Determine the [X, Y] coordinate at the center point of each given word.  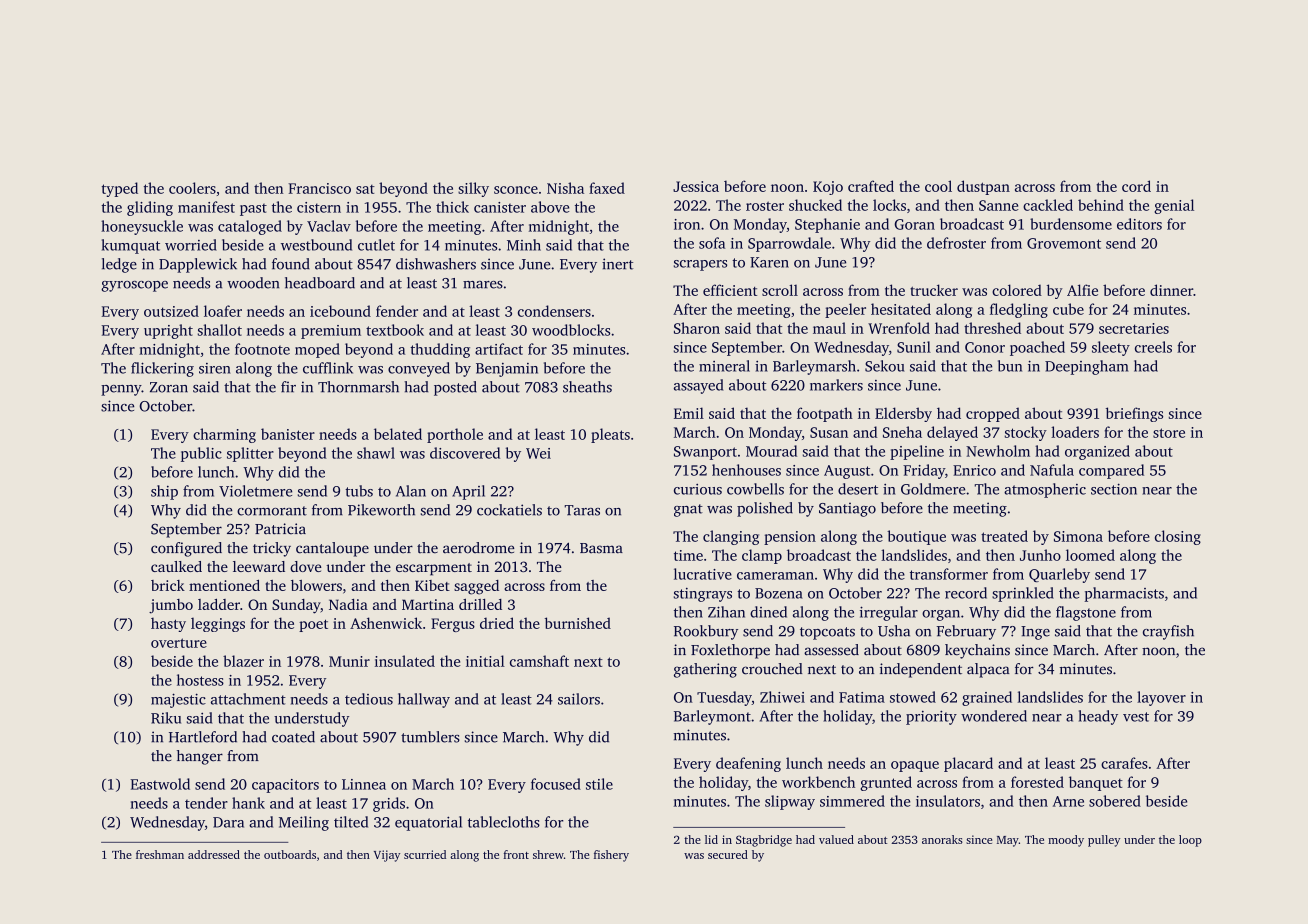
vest [1136, 717]
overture [179, 643]
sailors [579, 699]
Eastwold [160, 784]
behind [1101, 205]
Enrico [974, 470]
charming [224, 435]
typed [120, 189]
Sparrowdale [789, 244]
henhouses [746, 470]
